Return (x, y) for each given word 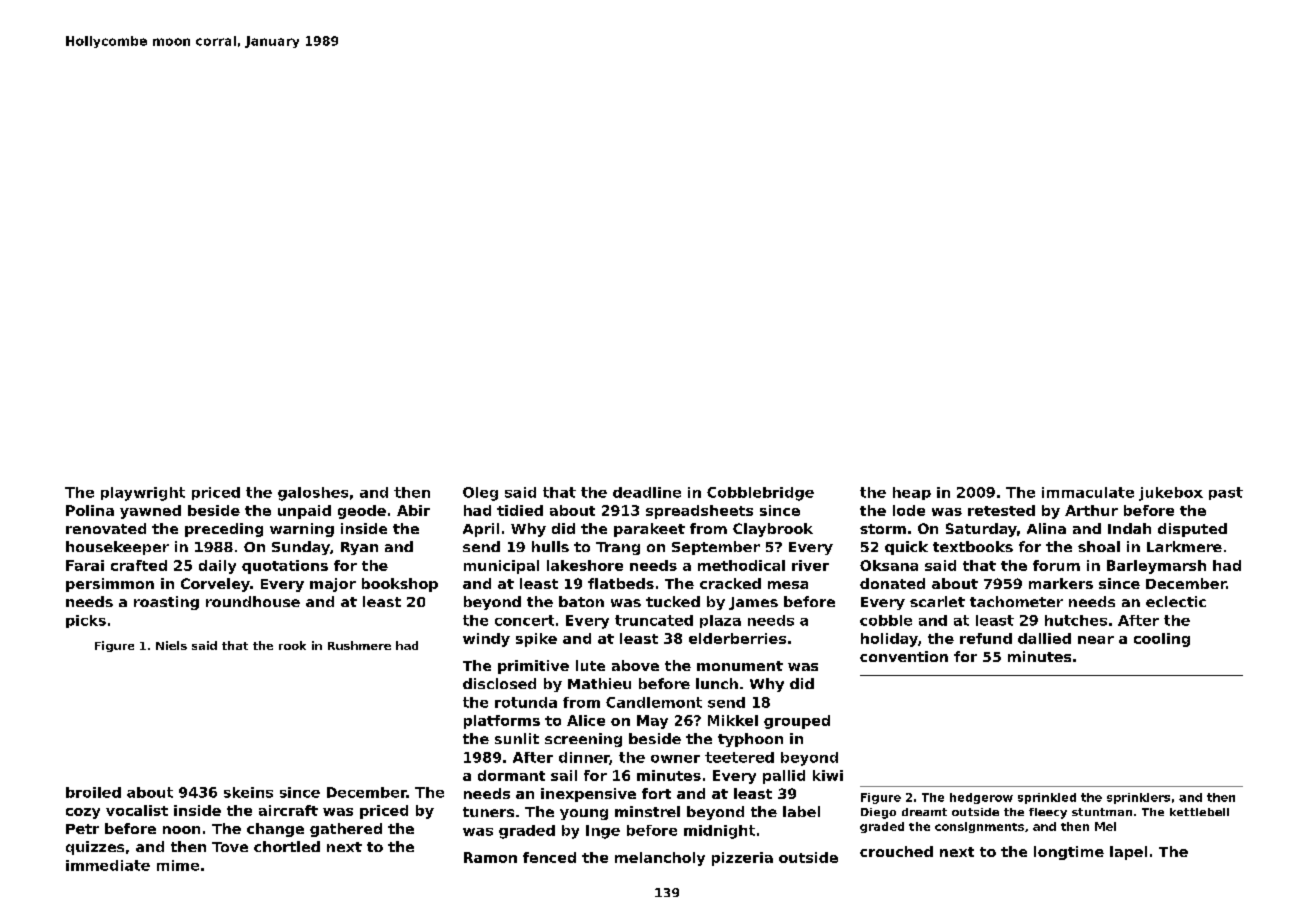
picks (86, 621)
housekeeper (117, 548)
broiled (93, 792)
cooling (1162, 640)
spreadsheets (699, 512)
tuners (488, 812)
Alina (1046, 528)
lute (590, 665)
